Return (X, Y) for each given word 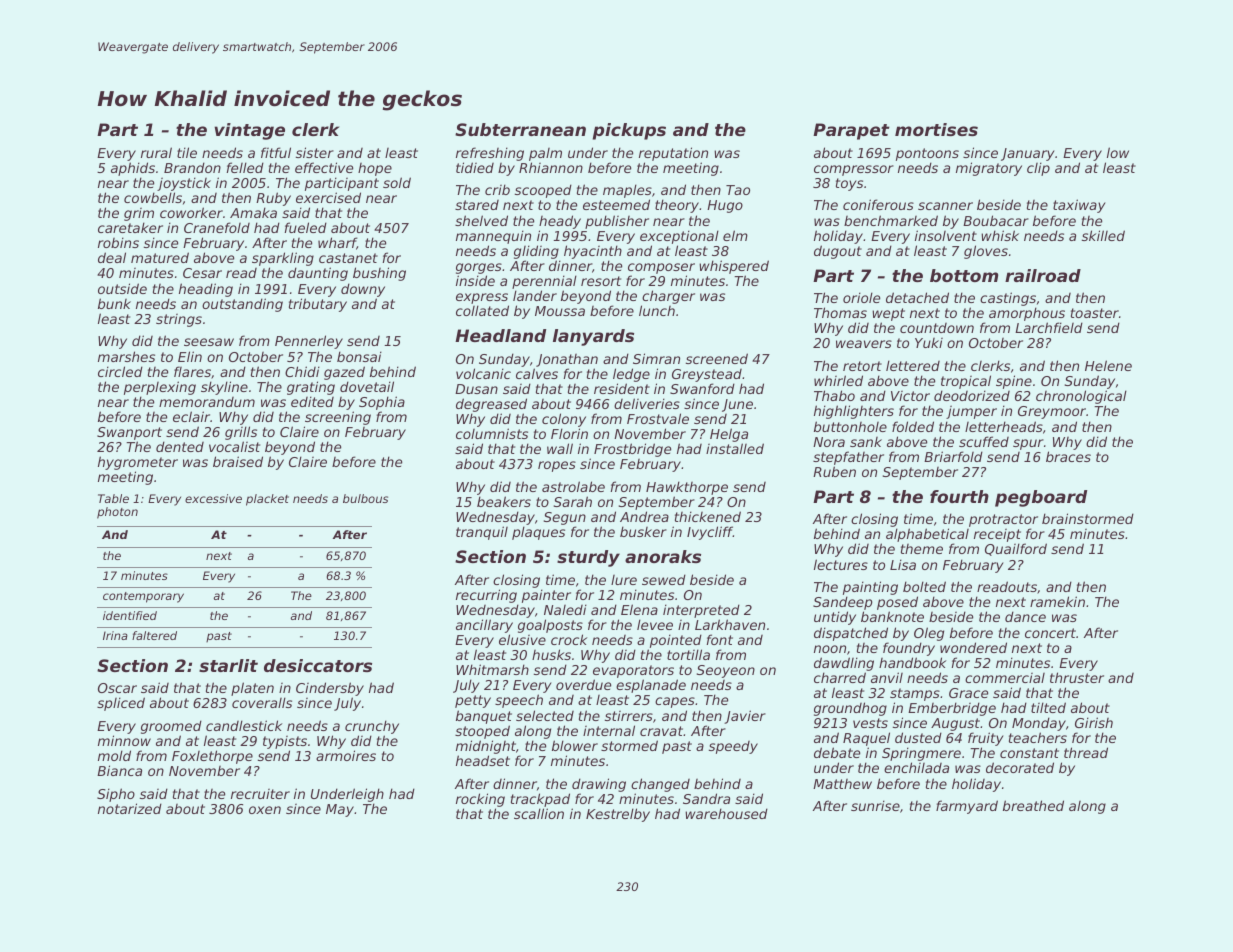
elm (735, 235)
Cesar (202, 273)
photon (117, 513)
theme (922, 549)
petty (473, 701)
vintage (249, 131)
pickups (629, 131)
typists (285, 742)
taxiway (1079, 206)
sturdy (588, 558)
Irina (115, 635)
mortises (936, 129)
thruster (1077, 677)
